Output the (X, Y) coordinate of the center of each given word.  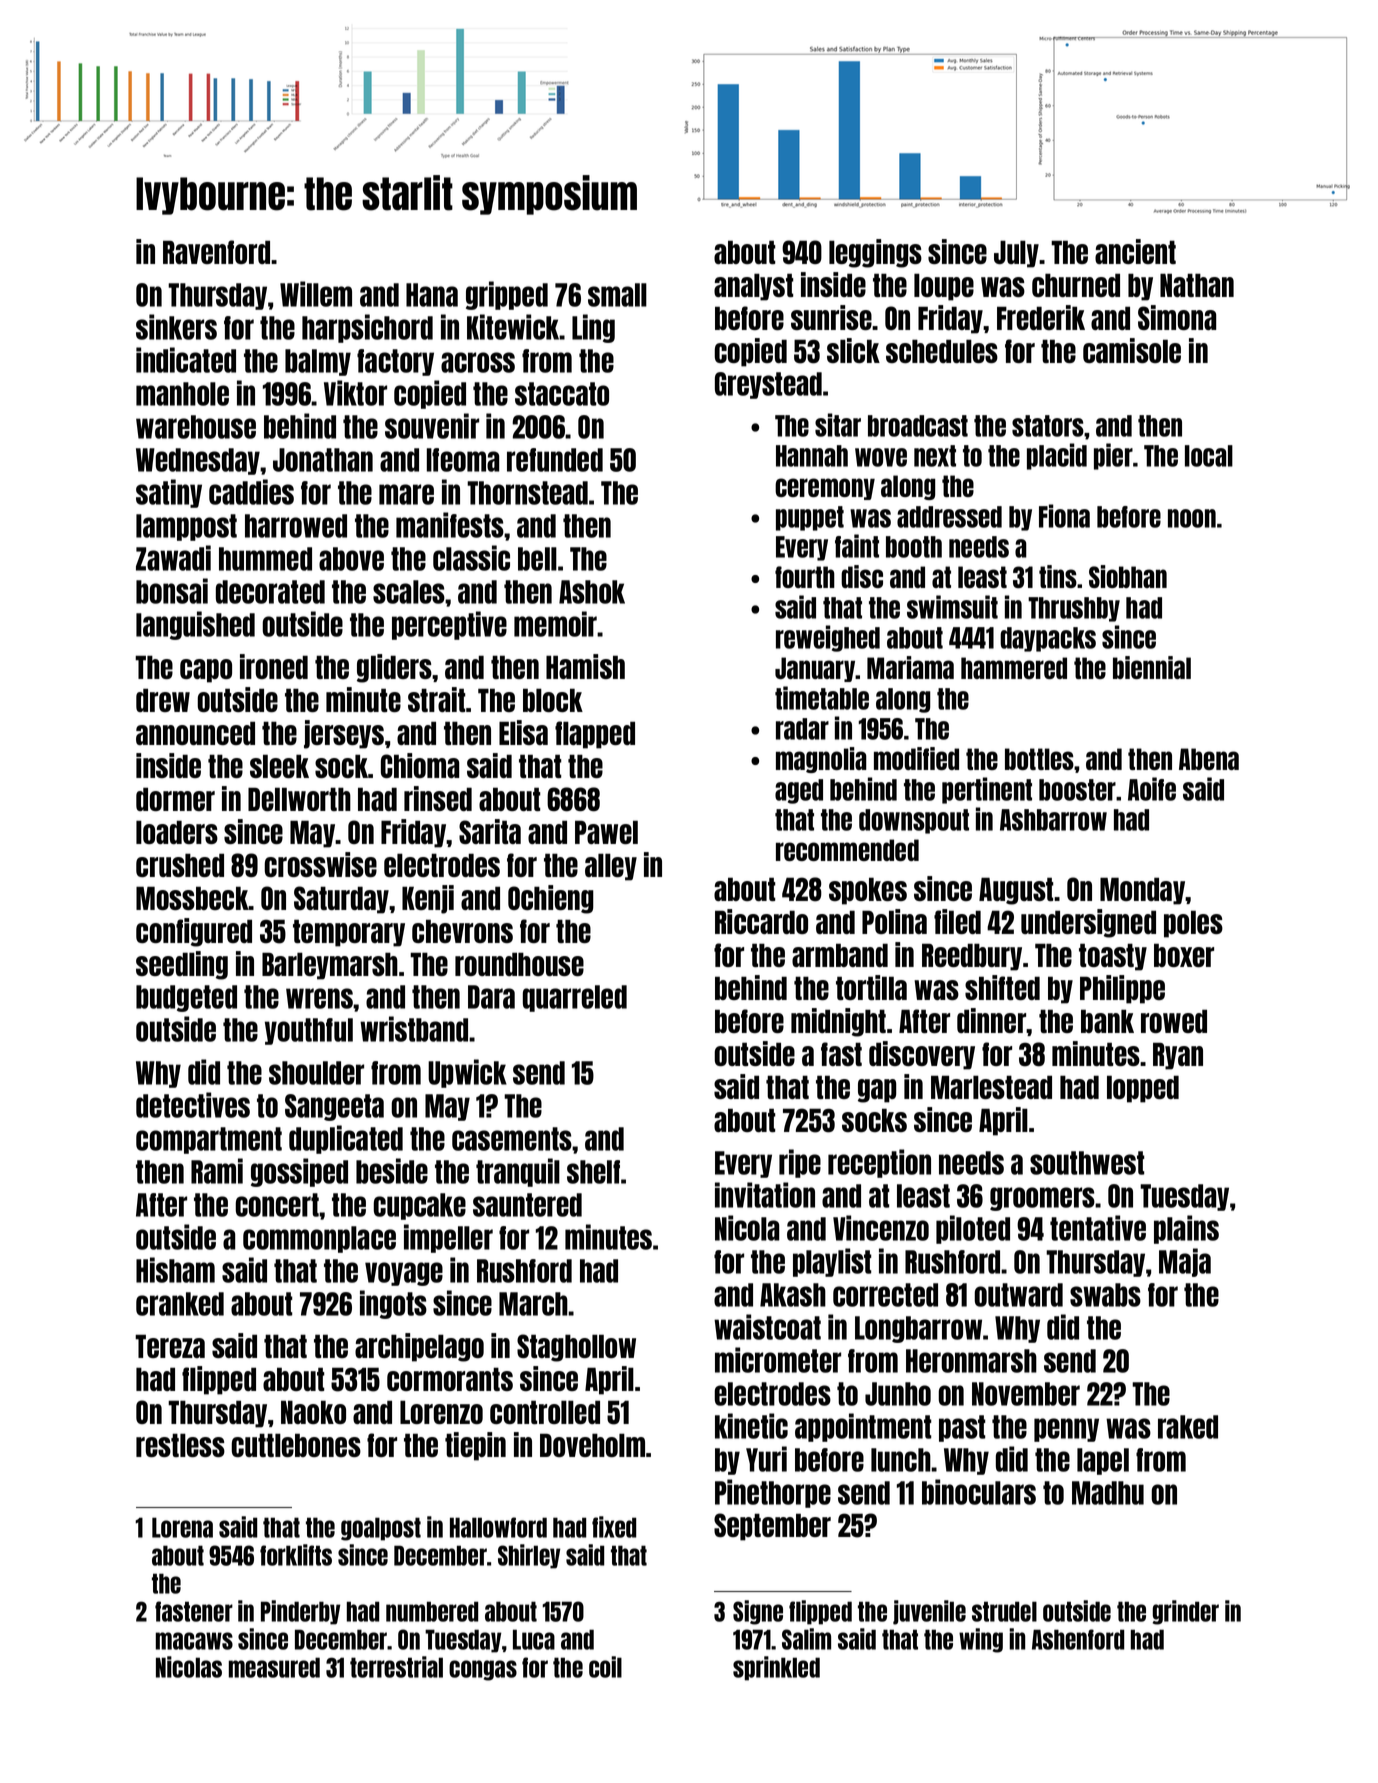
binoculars (979, 1492)
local (1209, 456)
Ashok (592, 592)
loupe (944, 287)
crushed (180, 865)
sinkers (176, 327)
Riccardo (761, 921)
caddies (251, 492)
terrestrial (396, 1667)
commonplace (319, 1239)
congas (483, 1670)
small (617, 295)
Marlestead (991, 1087)
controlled (545, 1412)
